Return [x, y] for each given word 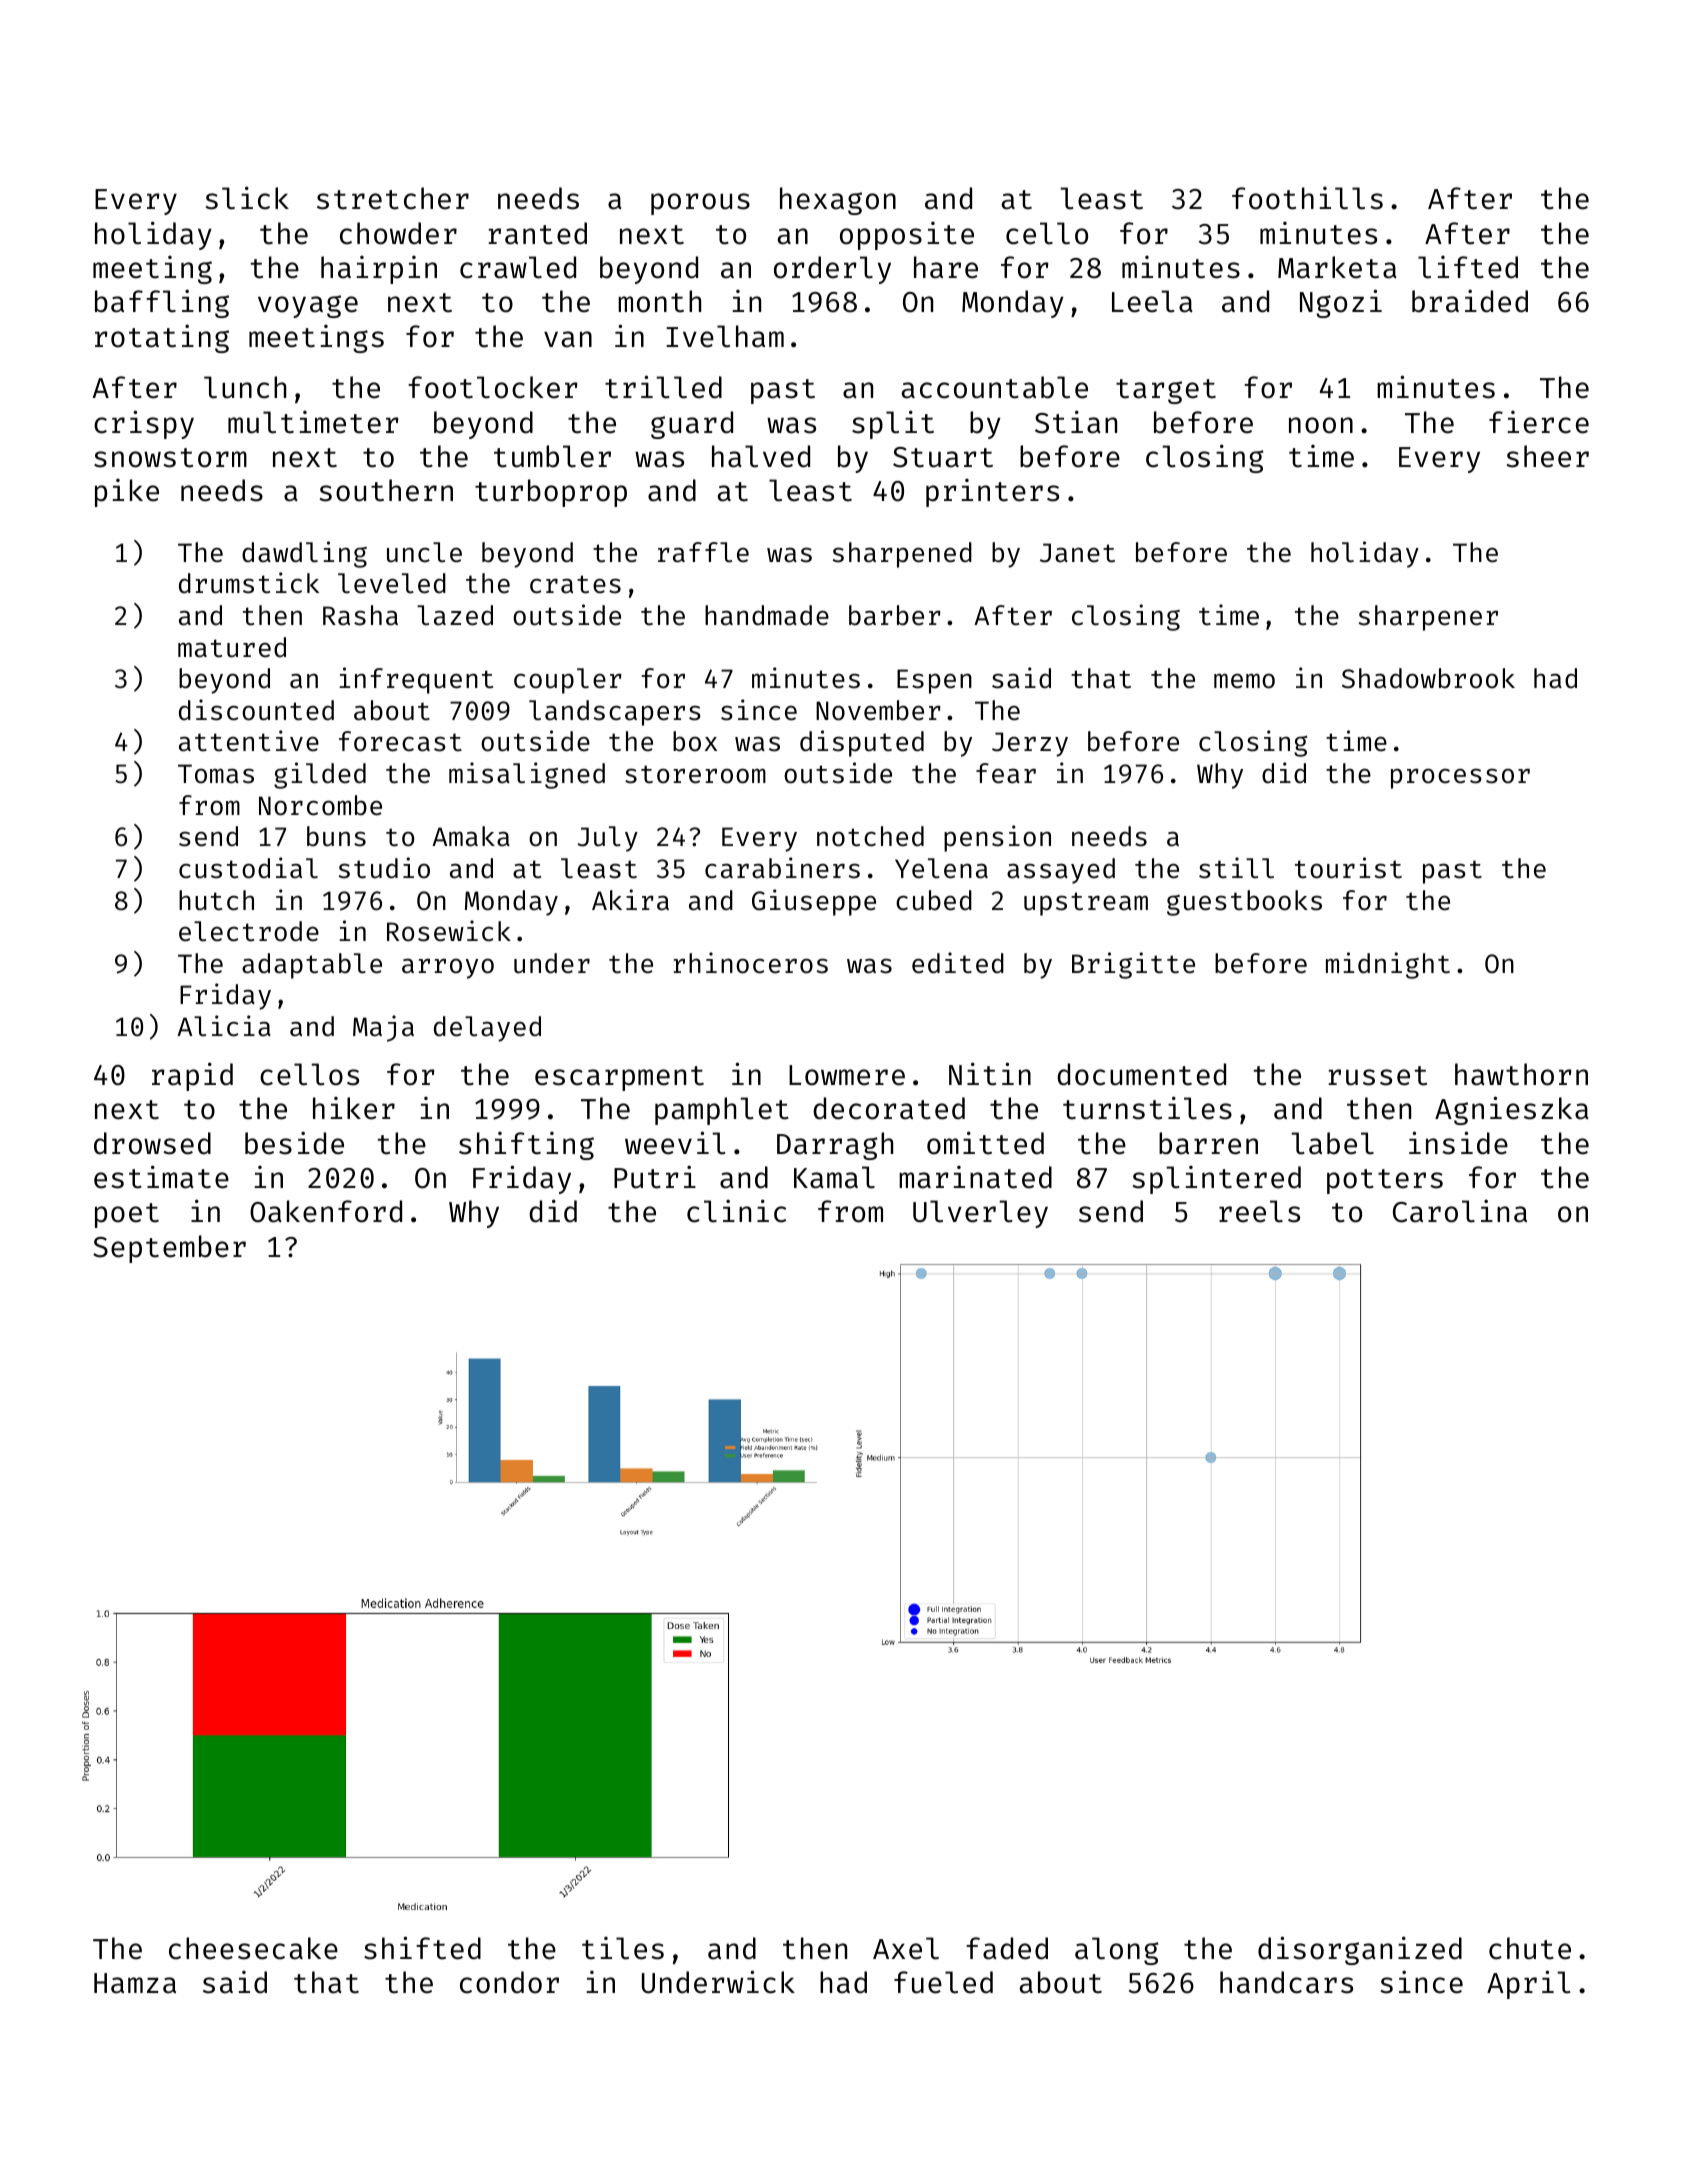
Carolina [1460, 1211]
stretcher [393, 198]
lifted [1468, 267]
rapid [192, 1076]
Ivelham [725, 336]
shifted [422, 1948]
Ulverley [980, 1214]
